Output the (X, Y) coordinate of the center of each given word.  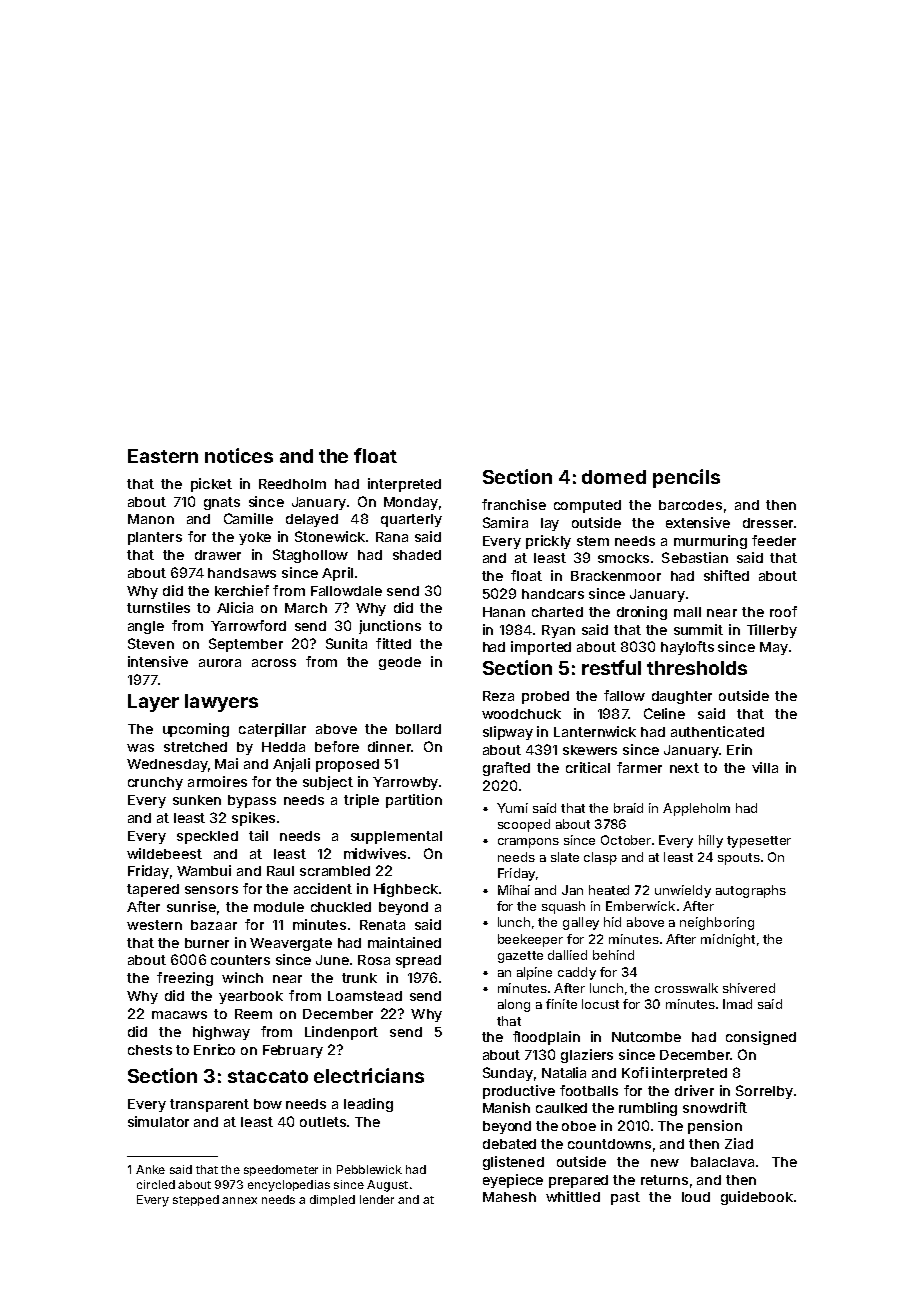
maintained (404, 942)
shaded (417, 555)
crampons (528, 843)
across (274, 663)
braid (628, 808)
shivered (749, 988)
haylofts (687, 648)
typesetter (759, 842)
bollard (418, 729)
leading (368, 1105)
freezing (185, 979)
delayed (312, 520)
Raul (280, 871)
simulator (158, 1121)
